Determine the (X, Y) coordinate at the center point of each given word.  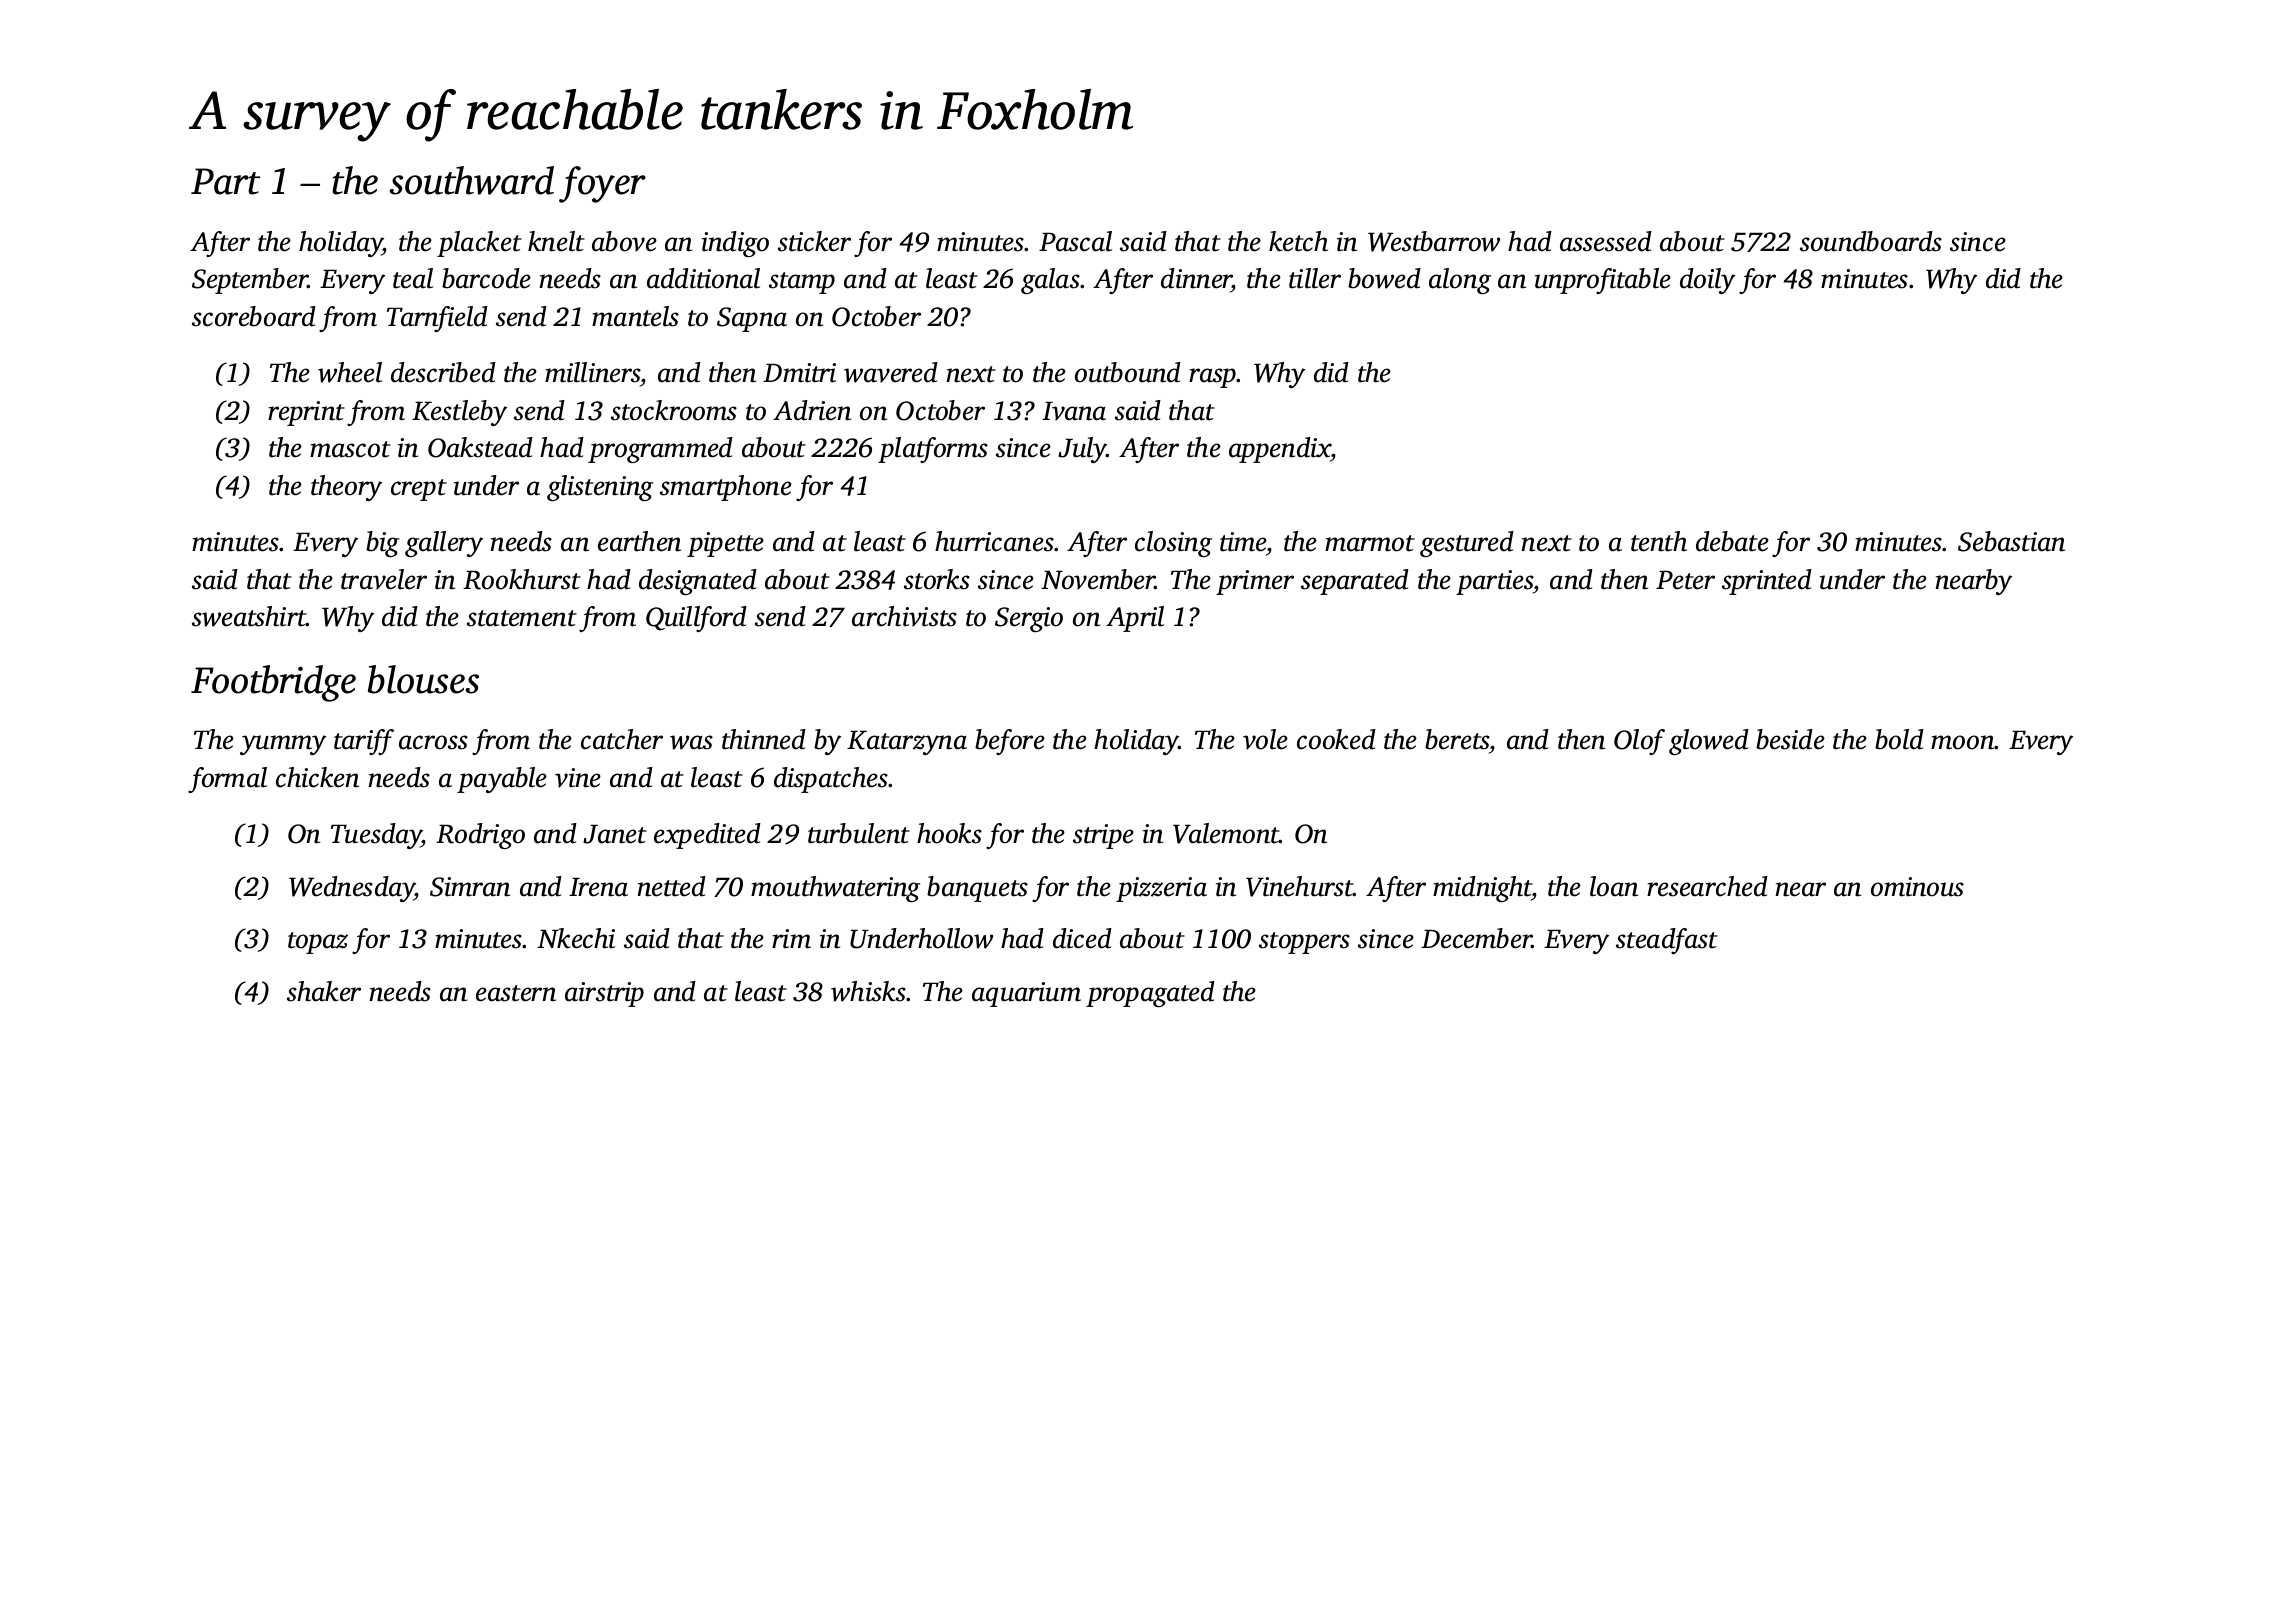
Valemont (1226, 833)
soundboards (1871, 241)
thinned (764, 739)
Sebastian (2011, 541)
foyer (602, 184)
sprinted (1767, 582)
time (1243, 542)
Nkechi (576, 938)
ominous (1917, 887)
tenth (1659, 541)
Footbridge (273, 683)
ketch (1298, 241)
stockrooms (674, 410)
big (382, 544)
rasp (1213, 378)
